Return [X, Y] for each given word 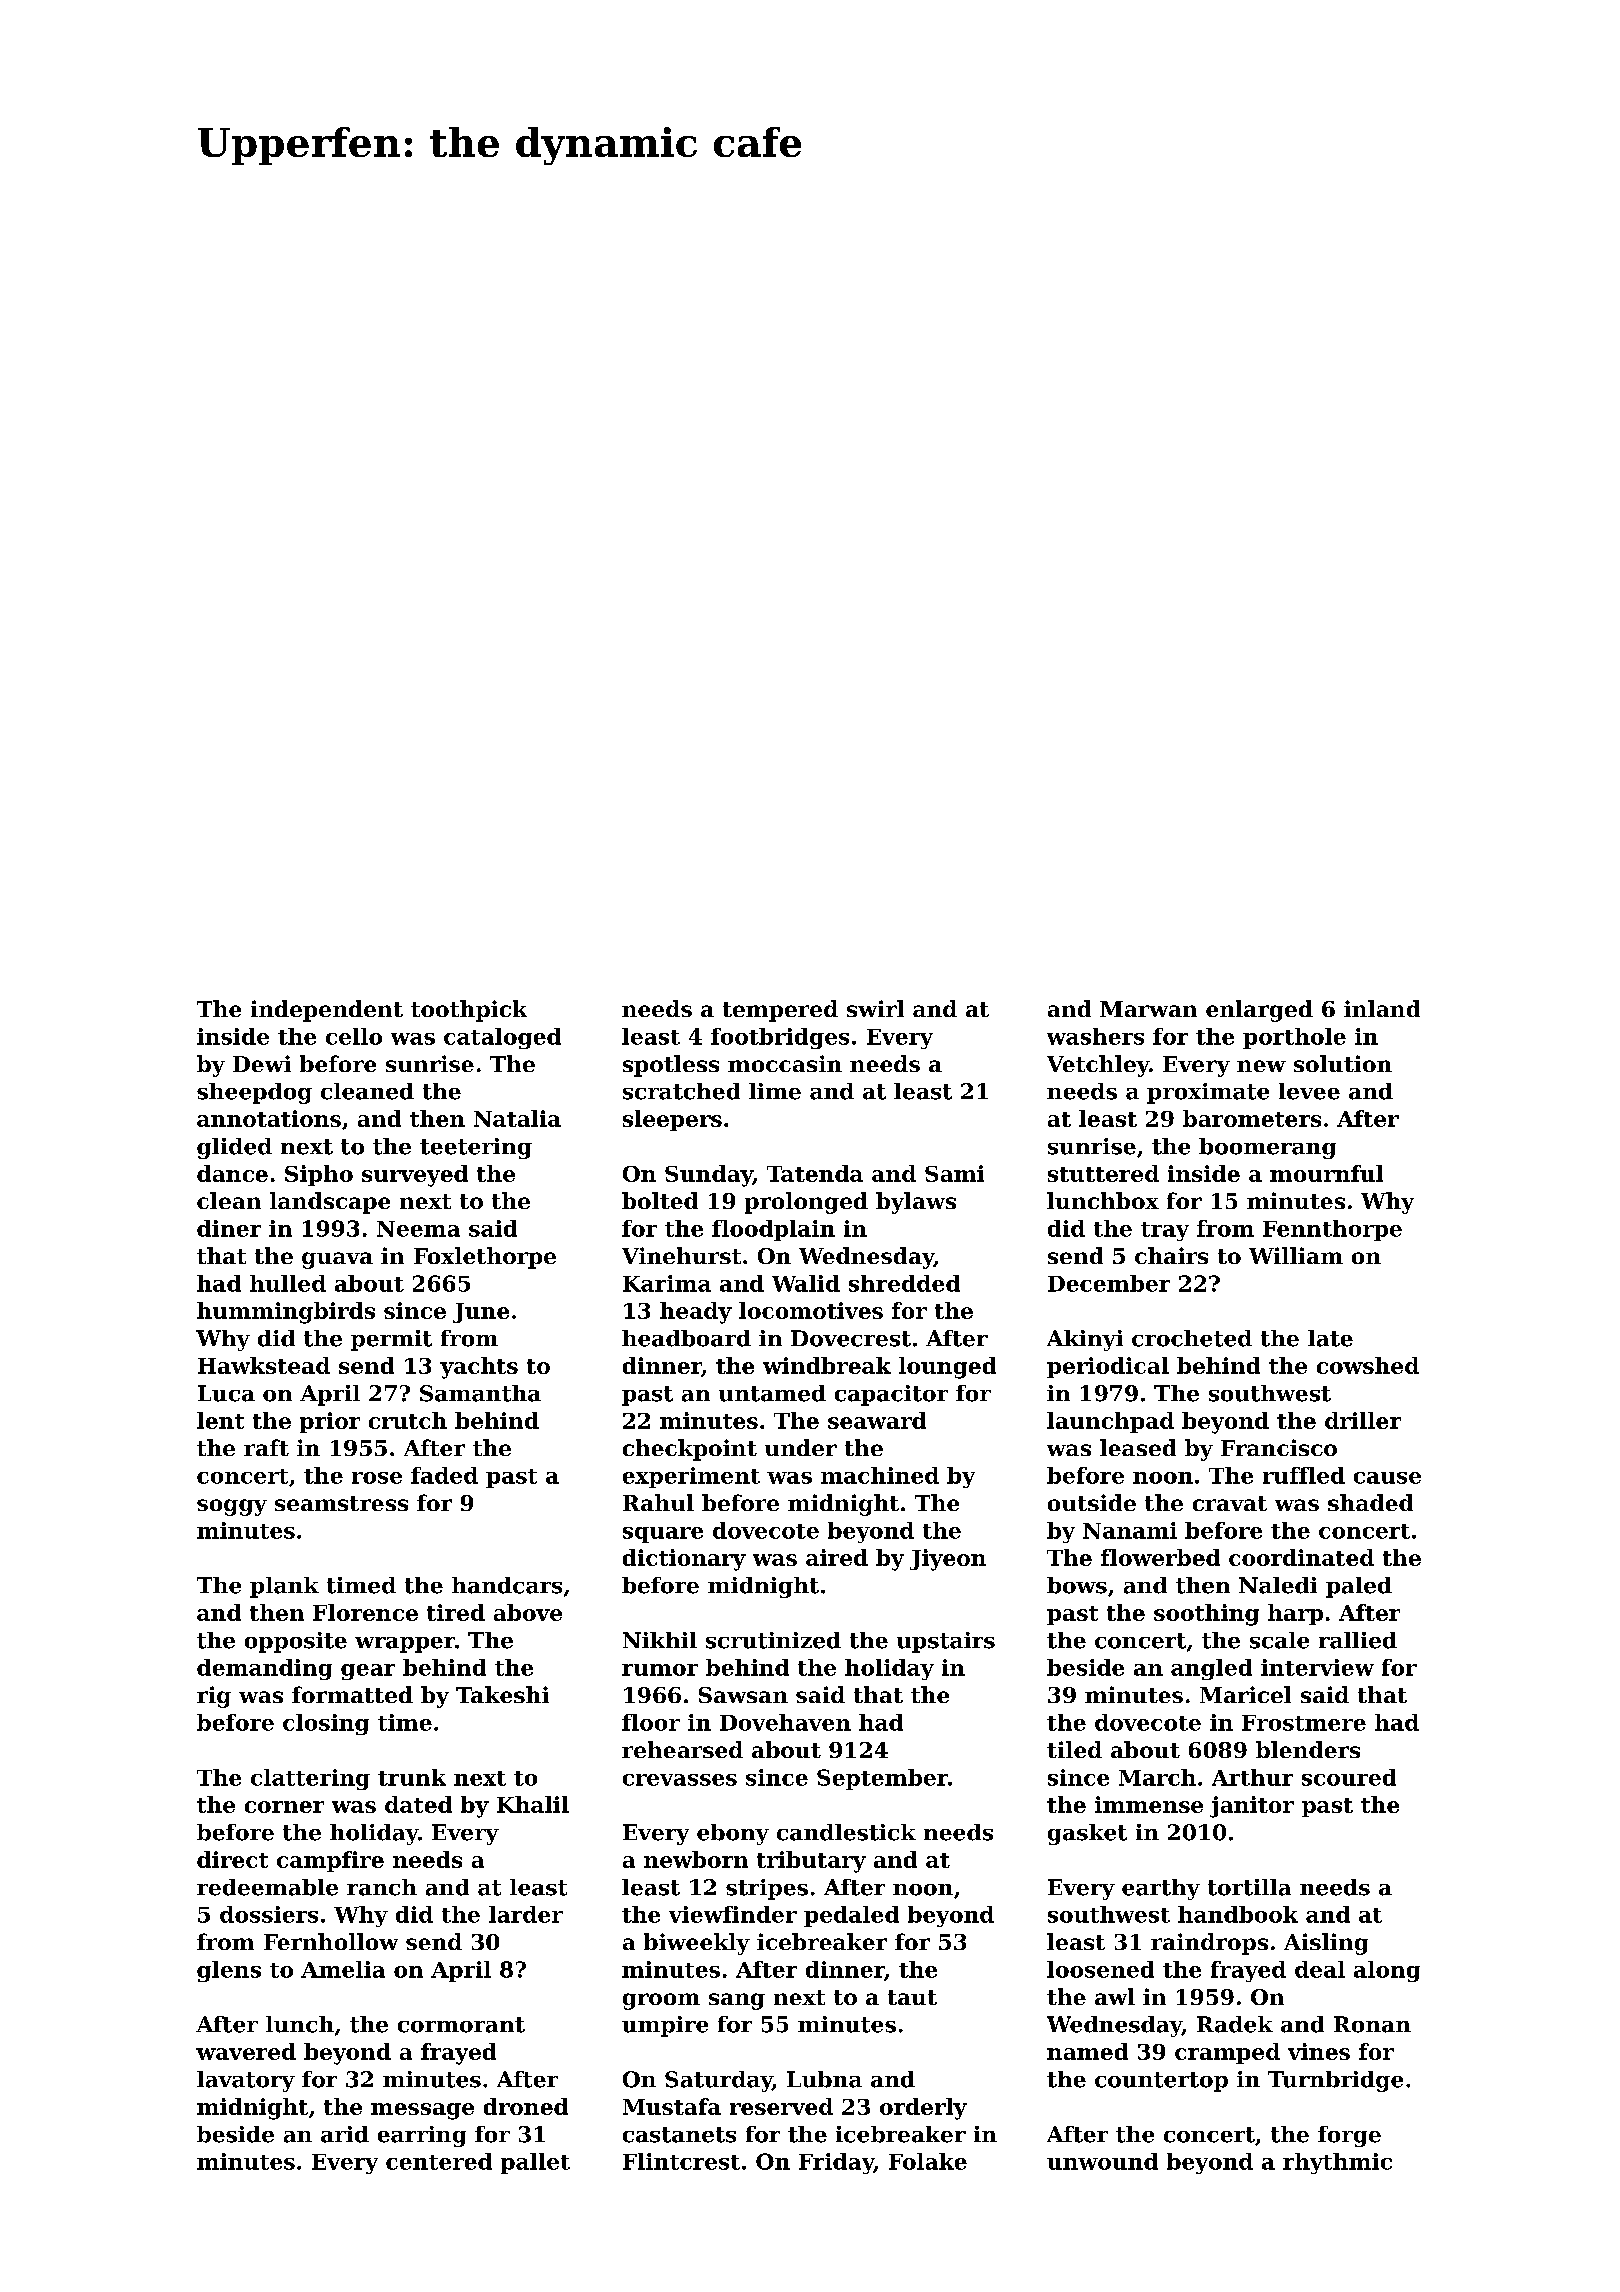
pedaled [851, 1916]
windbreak [827, 1365]
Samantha [480, 1393]
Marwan [1148, 1009]
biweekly [697, 1944]
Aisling [1326, 1944]
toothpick [469, 1011]
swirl [875, 1008]
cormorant [461, 2025]
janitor [1252, 1807]
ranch [382, 1887]
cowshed [1368, 1365]
